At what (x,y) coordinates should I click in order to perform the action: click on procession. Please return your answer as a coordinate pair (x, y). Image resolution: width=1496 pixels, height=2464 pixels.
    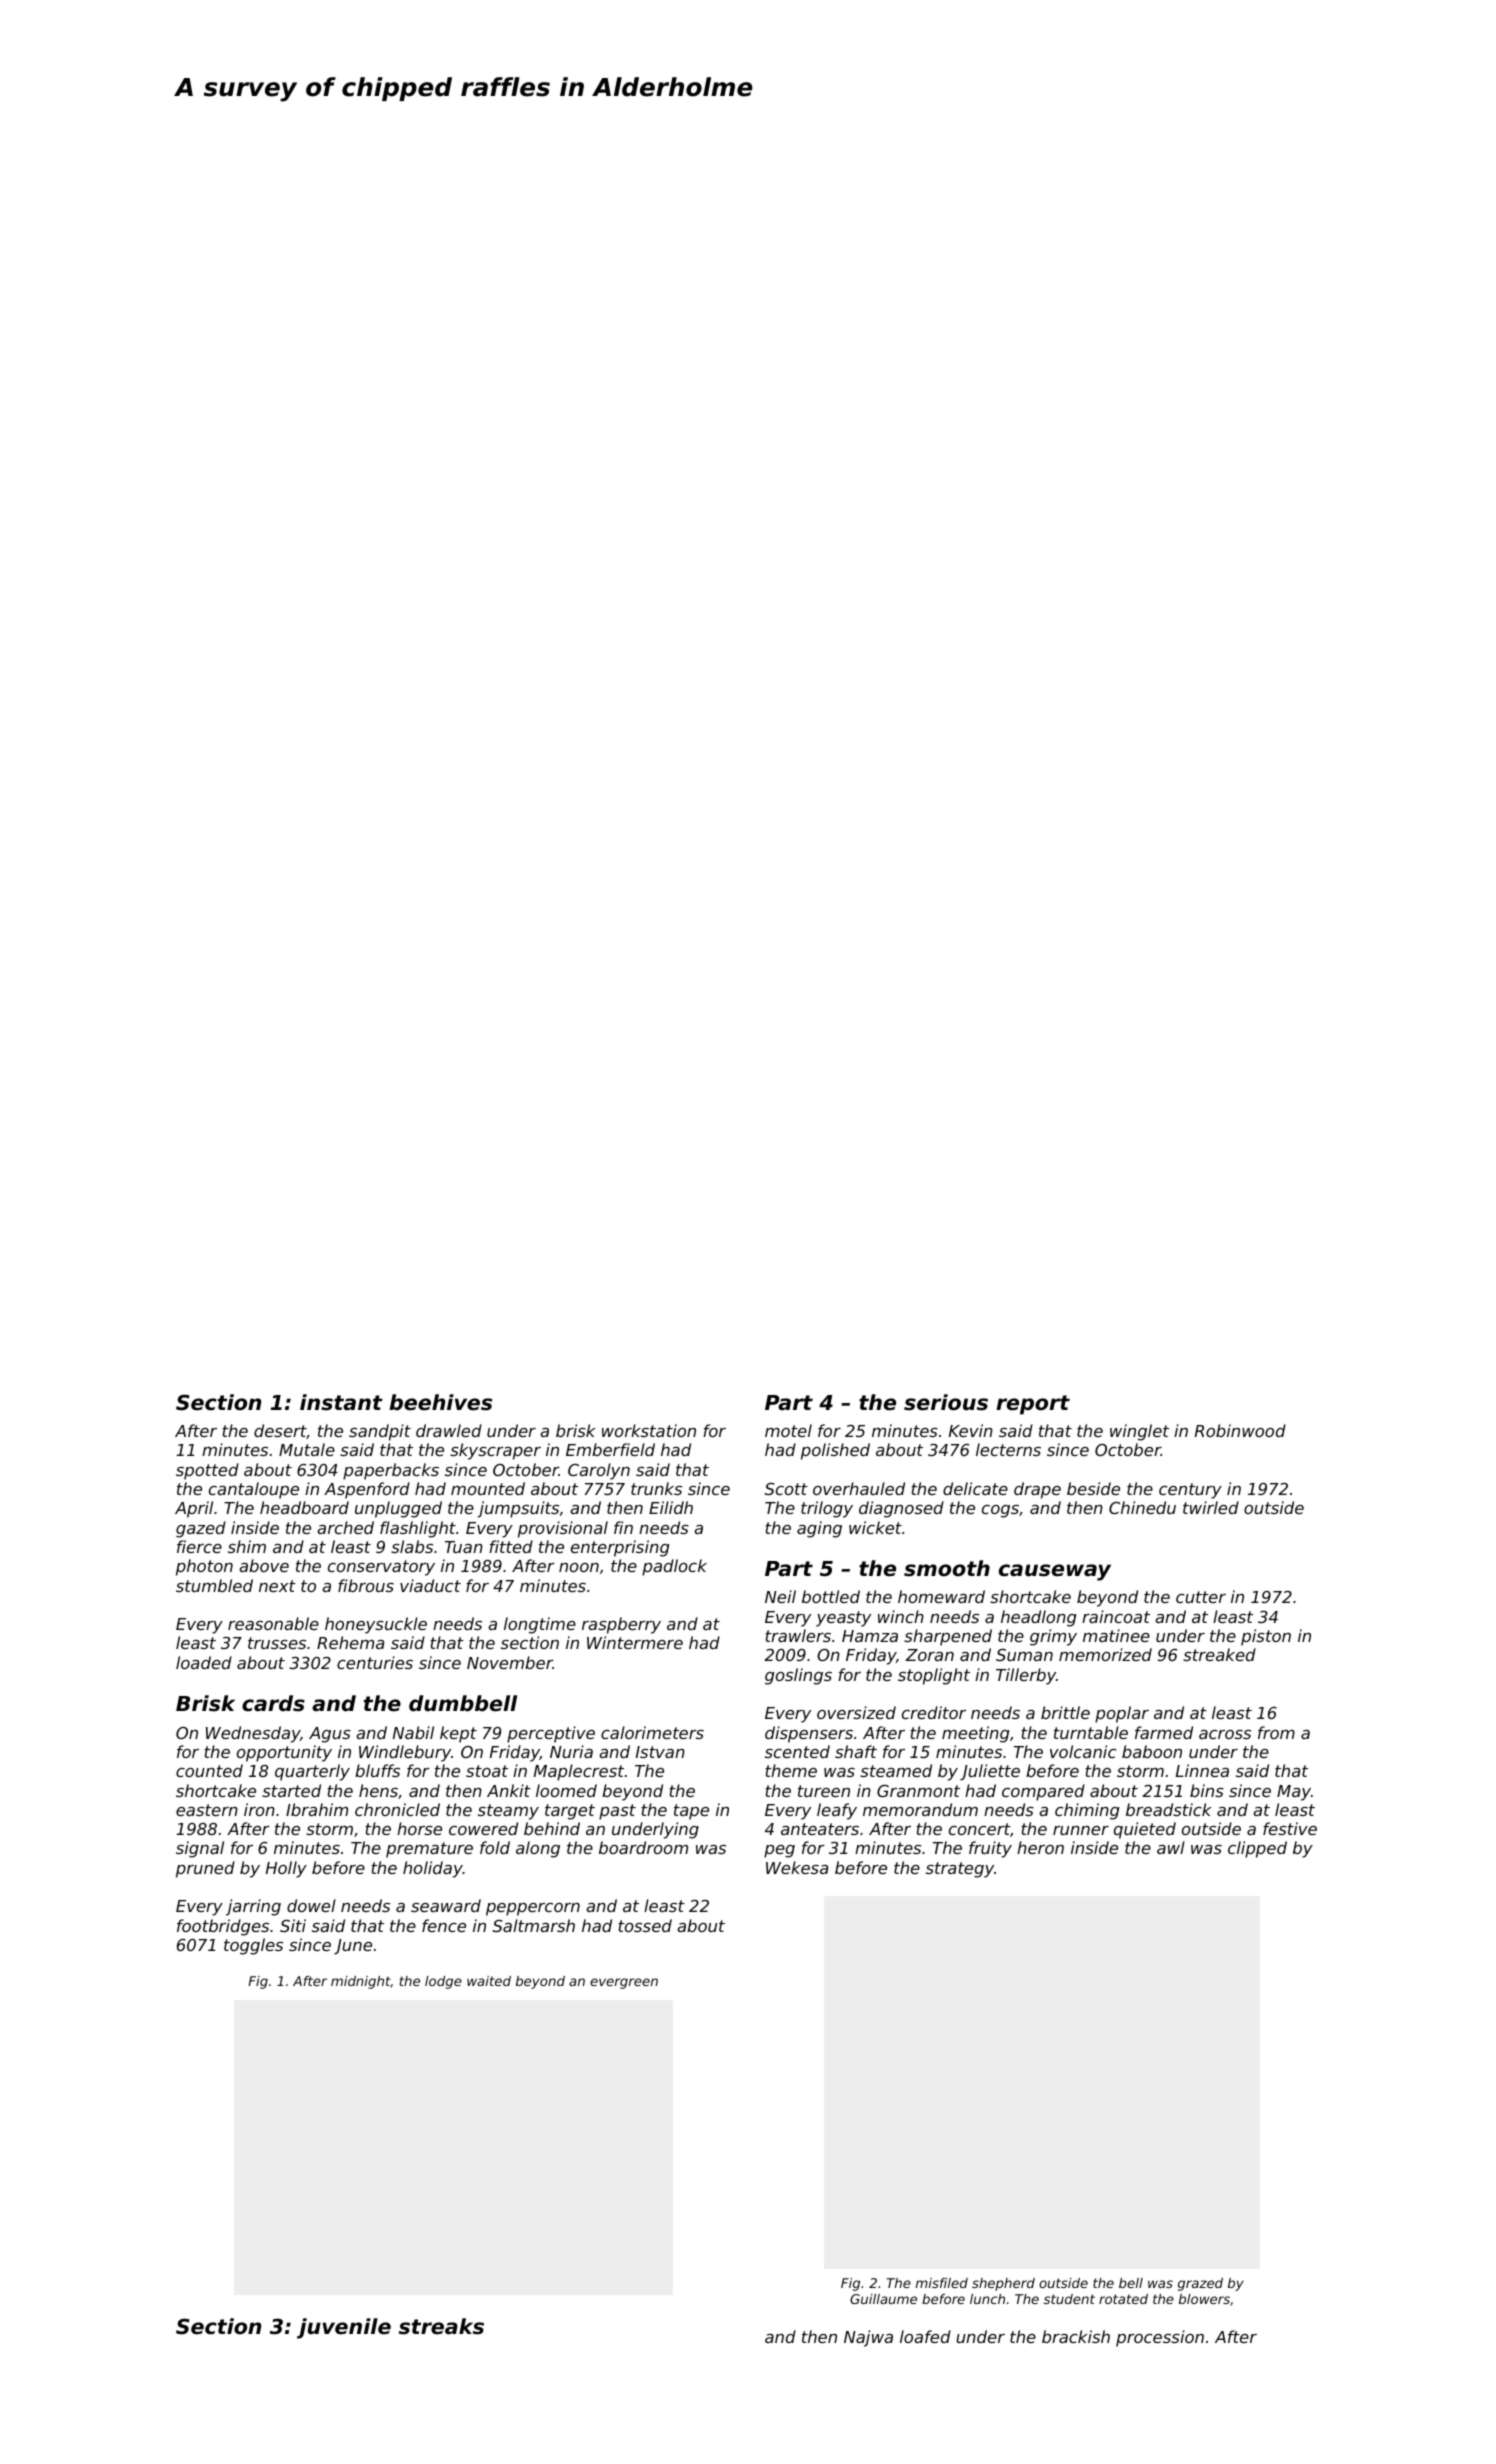
    Looking at the image, I should click on (1160, 2338).
